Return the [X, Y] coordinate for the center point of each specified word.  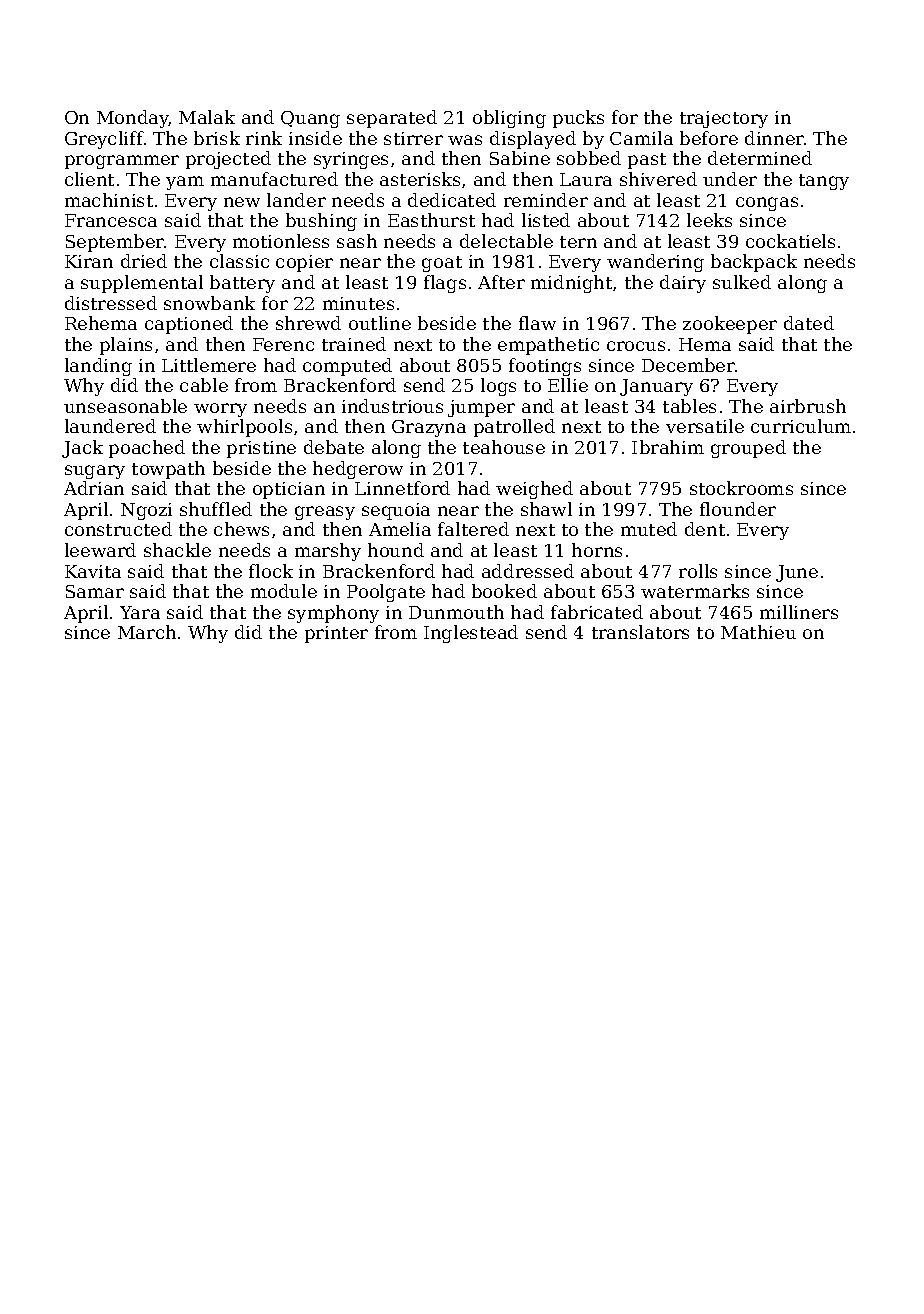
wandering [655, 263]
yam [185, 183]
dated [809, 323]
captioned [189, 325]
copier [304, 263]
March [147, 632]
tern [578, 242]
